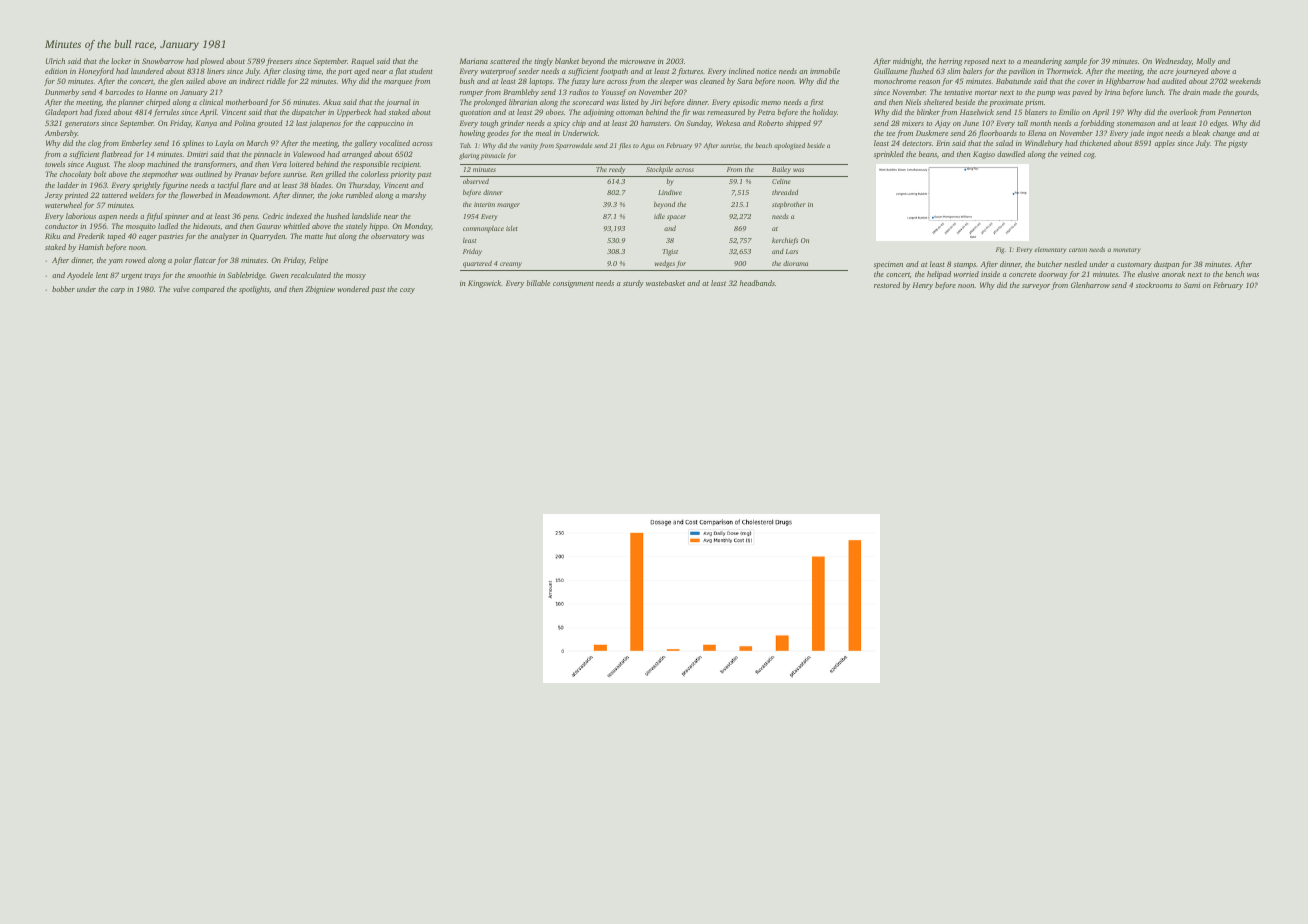 The width and height of the document is (1308, 924). What do you see at coordinates (789, 205) in the document?
I see `stepbrother` at bounding box center [789, 205].
